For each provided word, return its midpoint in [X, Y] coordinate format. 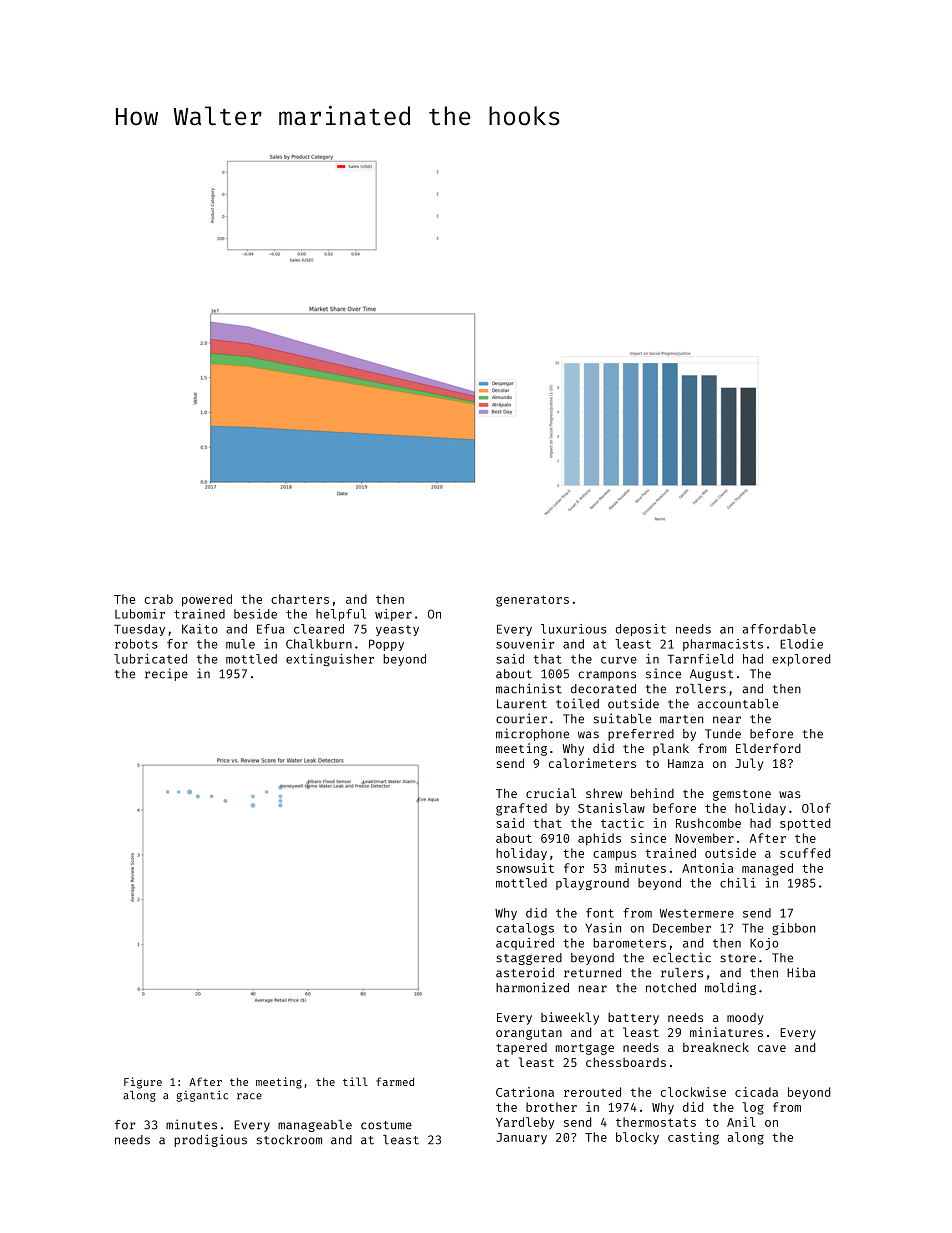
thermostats [656, 1122]
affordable [779, 629]
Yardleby [525, 1123]
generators [532, 601]
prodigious [210, 1140]
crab [158, 599]
